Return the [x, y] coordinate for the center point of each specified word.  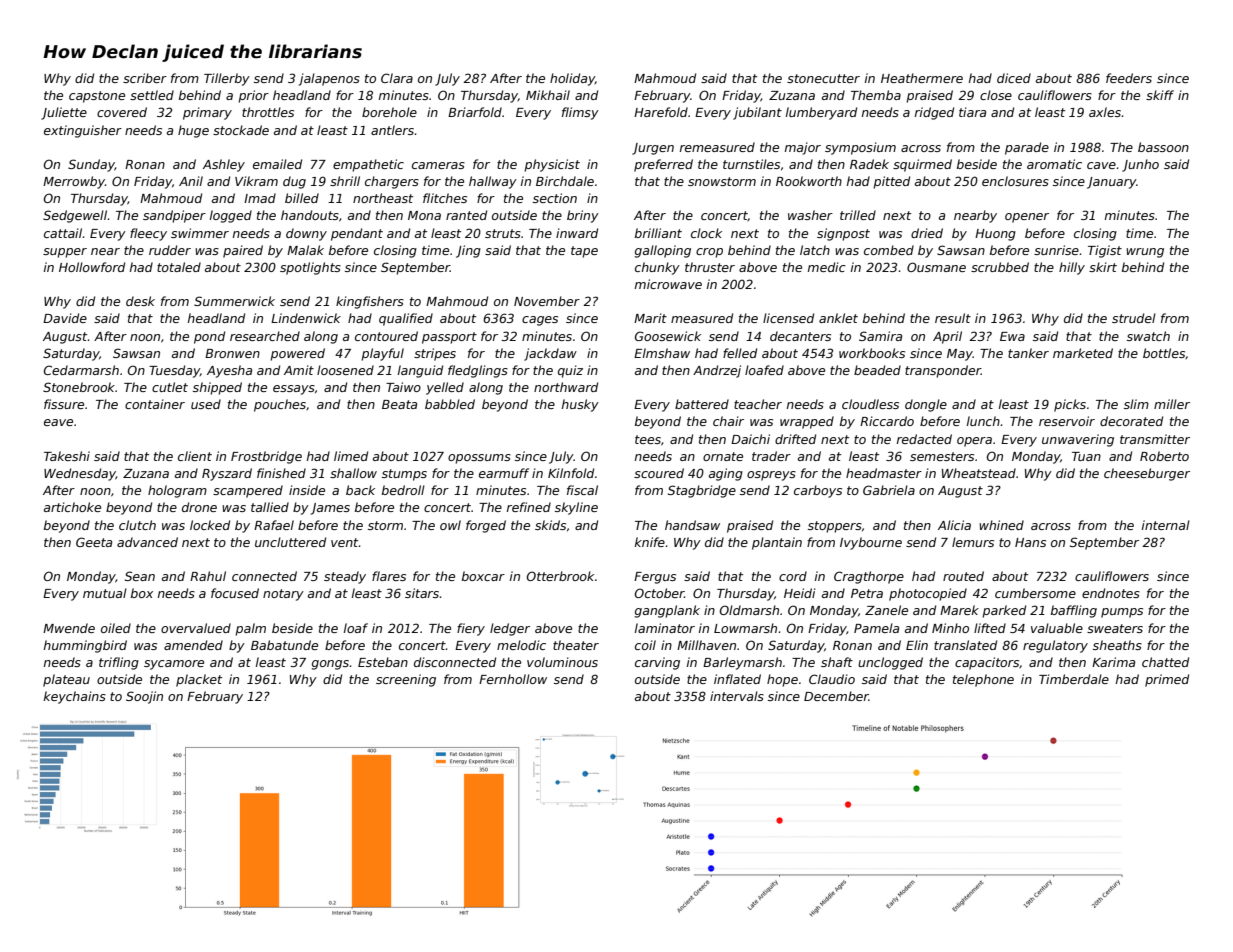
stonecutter [823, 78]
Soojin [144, 697]
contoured [386, 336]
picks [1070, 405]
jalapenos [329, 79]
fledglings [478, 371]
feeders [1129, 78]
